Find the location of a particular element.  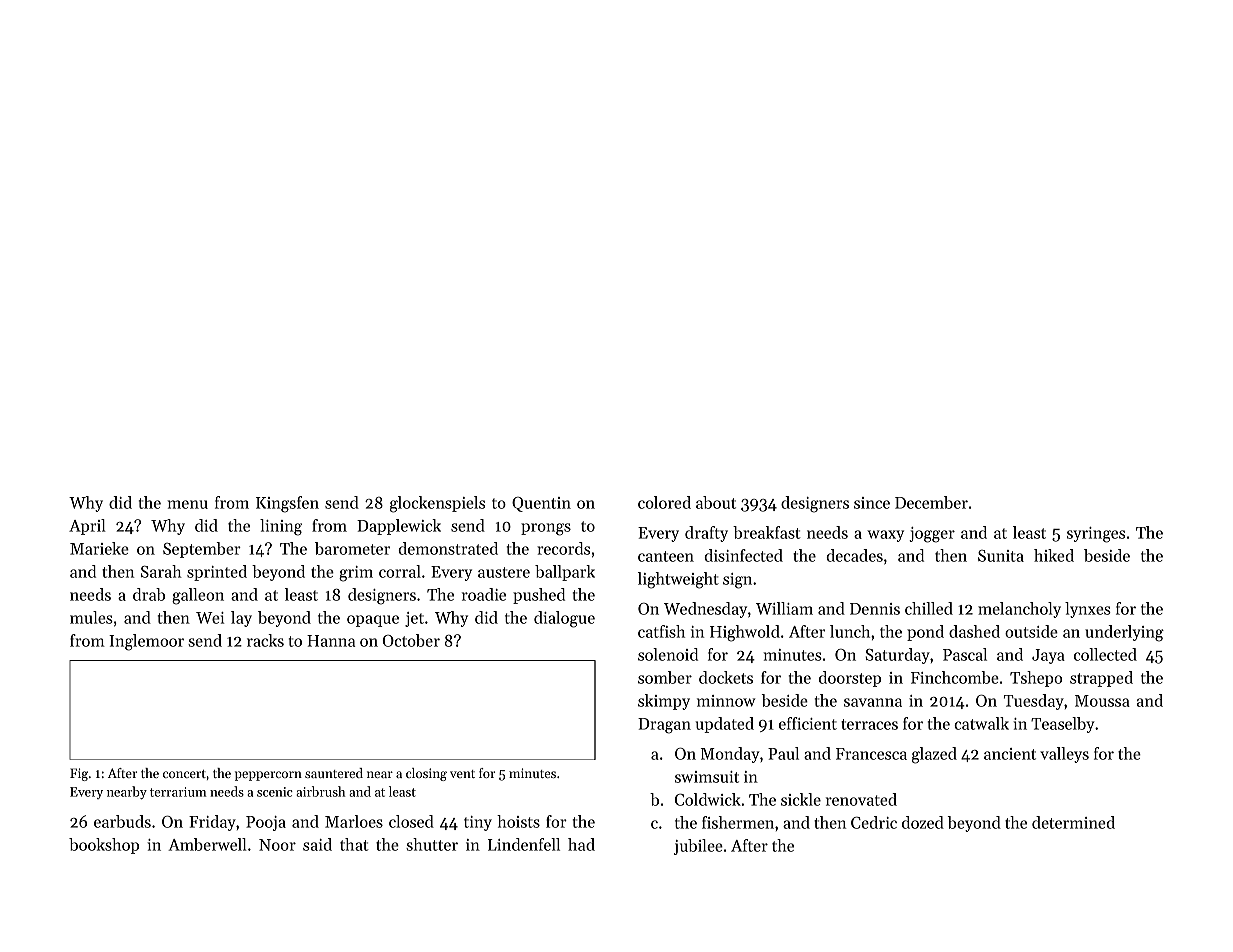

determined is located at coordinates (1073, 822).
